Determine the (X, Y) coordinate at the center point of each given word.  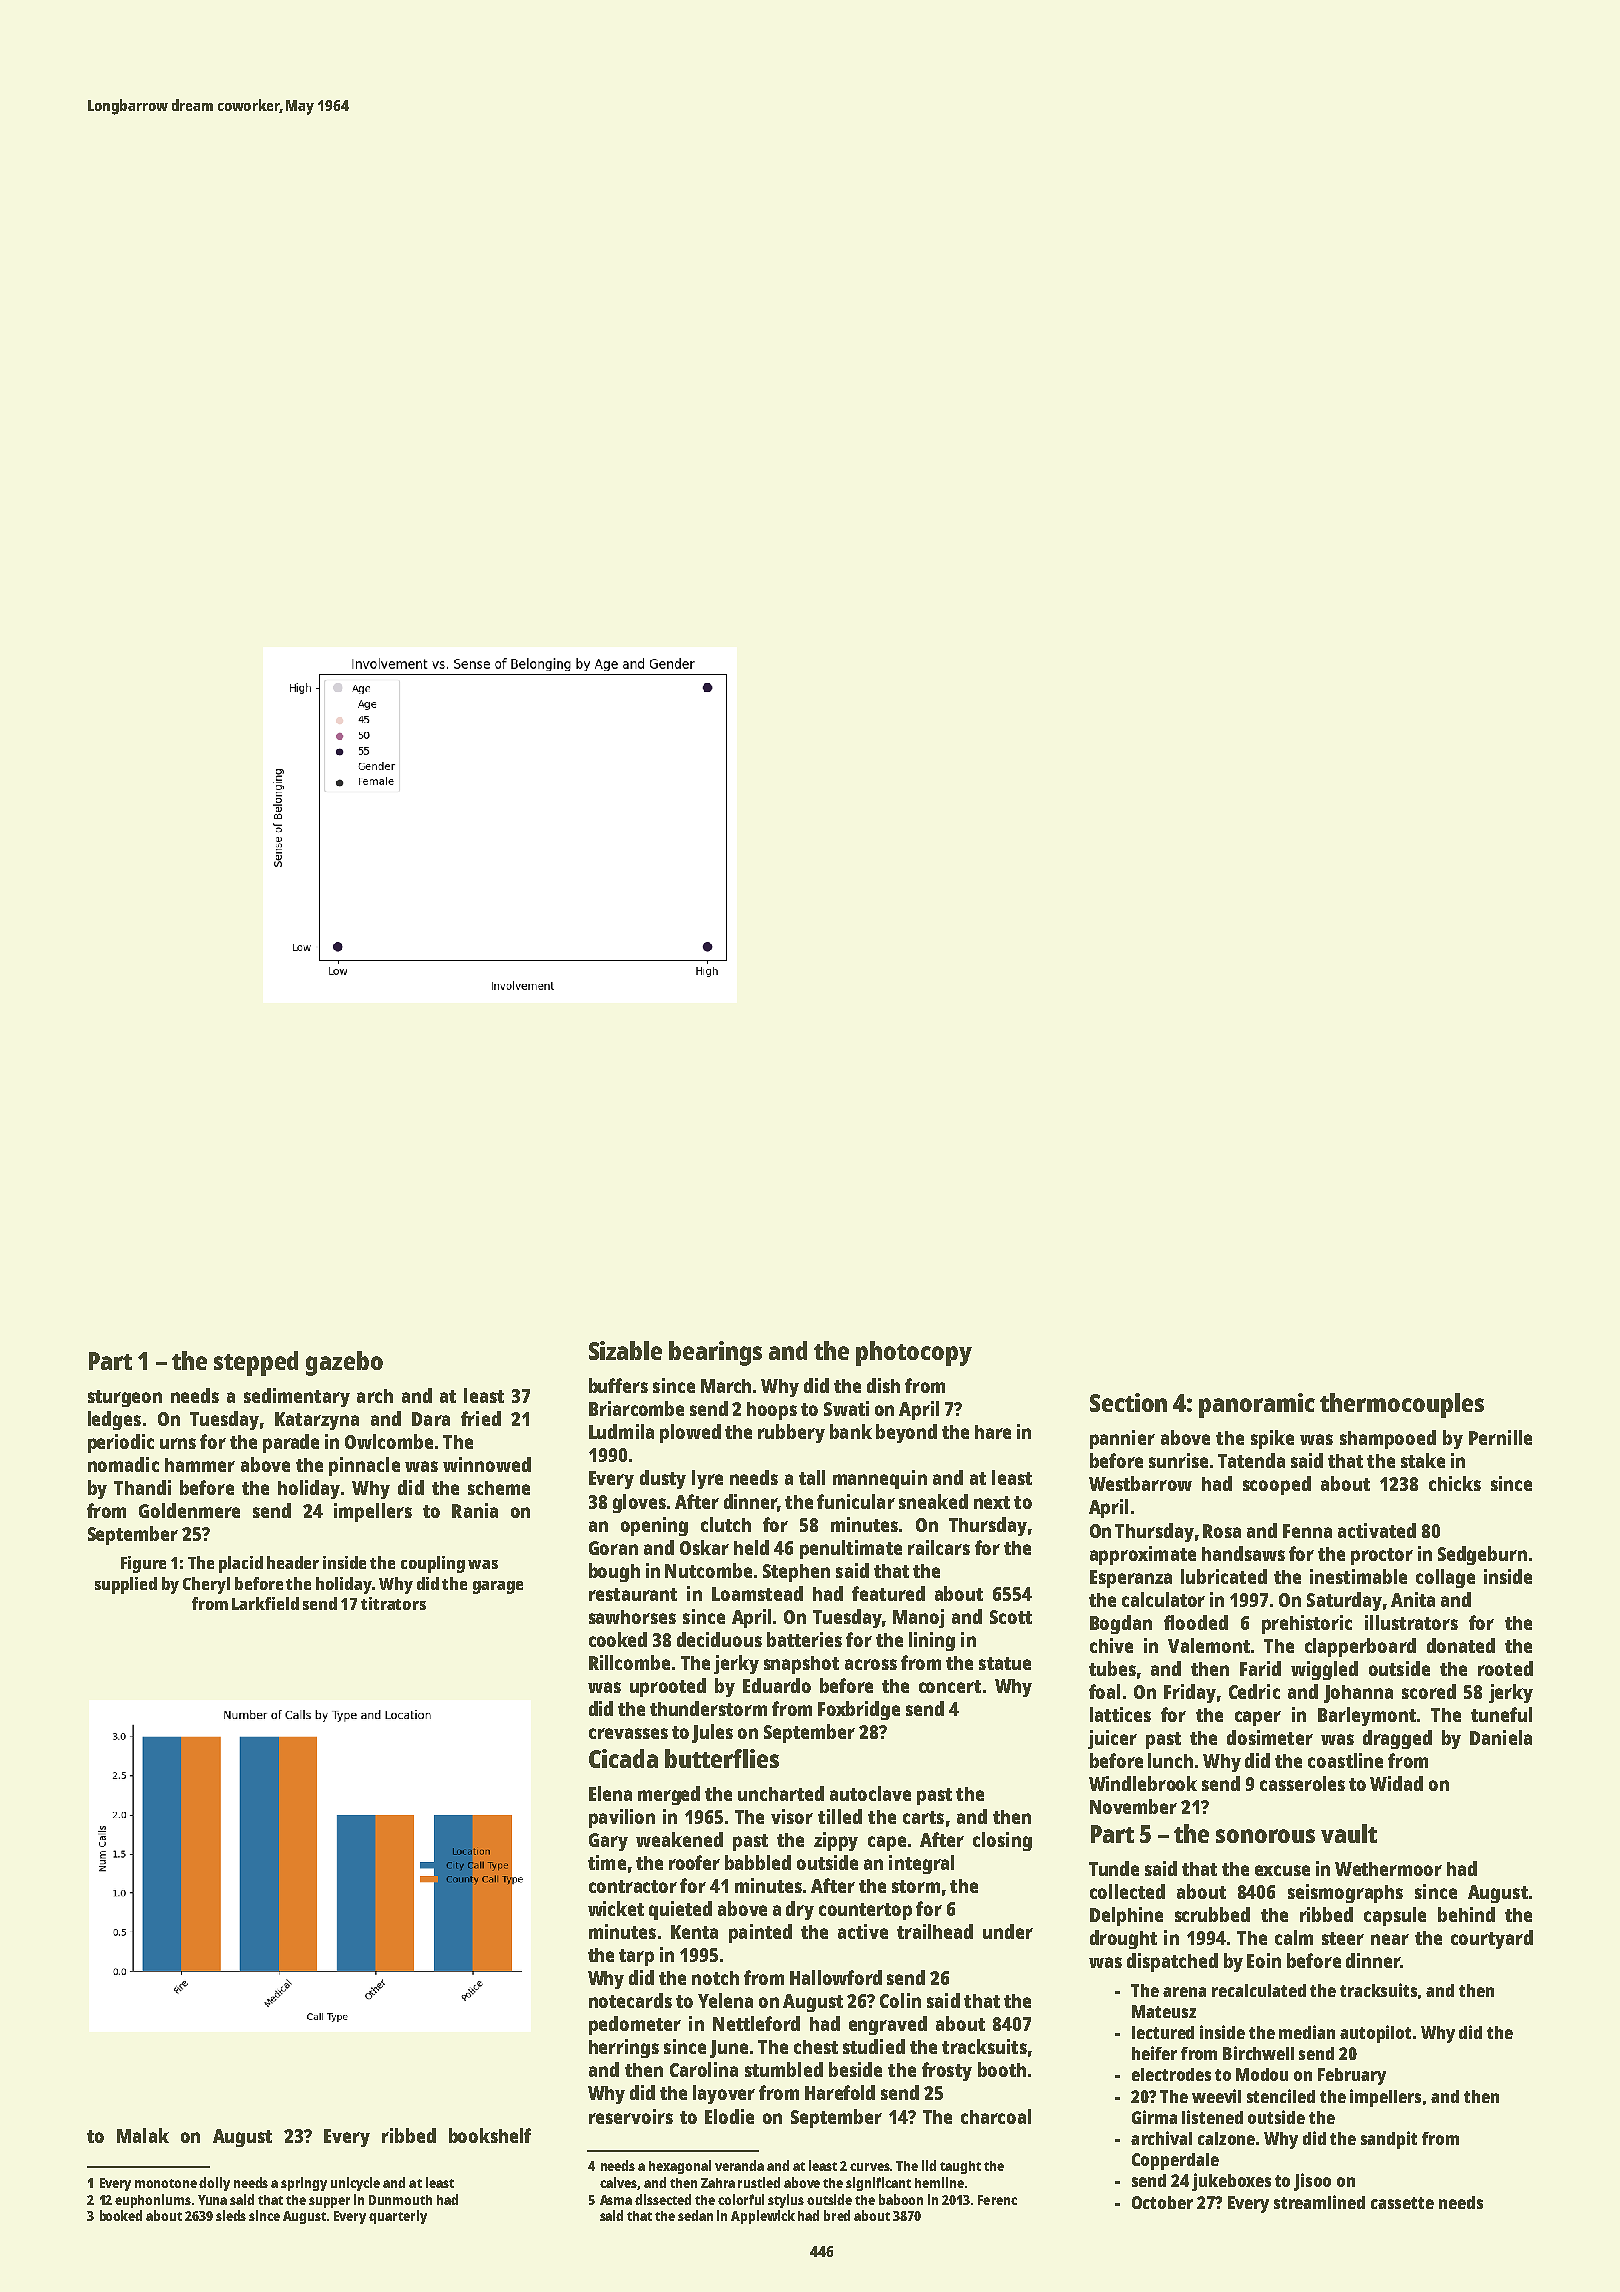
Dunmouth (400, 2200)
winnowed (487, 1464)
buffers (618, 1385)
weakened (679, 1839)
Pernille (1500, 1437)
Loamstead (757, 1593)
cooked (618, 1639)
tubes (1112, 1668)
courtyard (1492, 1939)
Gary (608, 1842)
